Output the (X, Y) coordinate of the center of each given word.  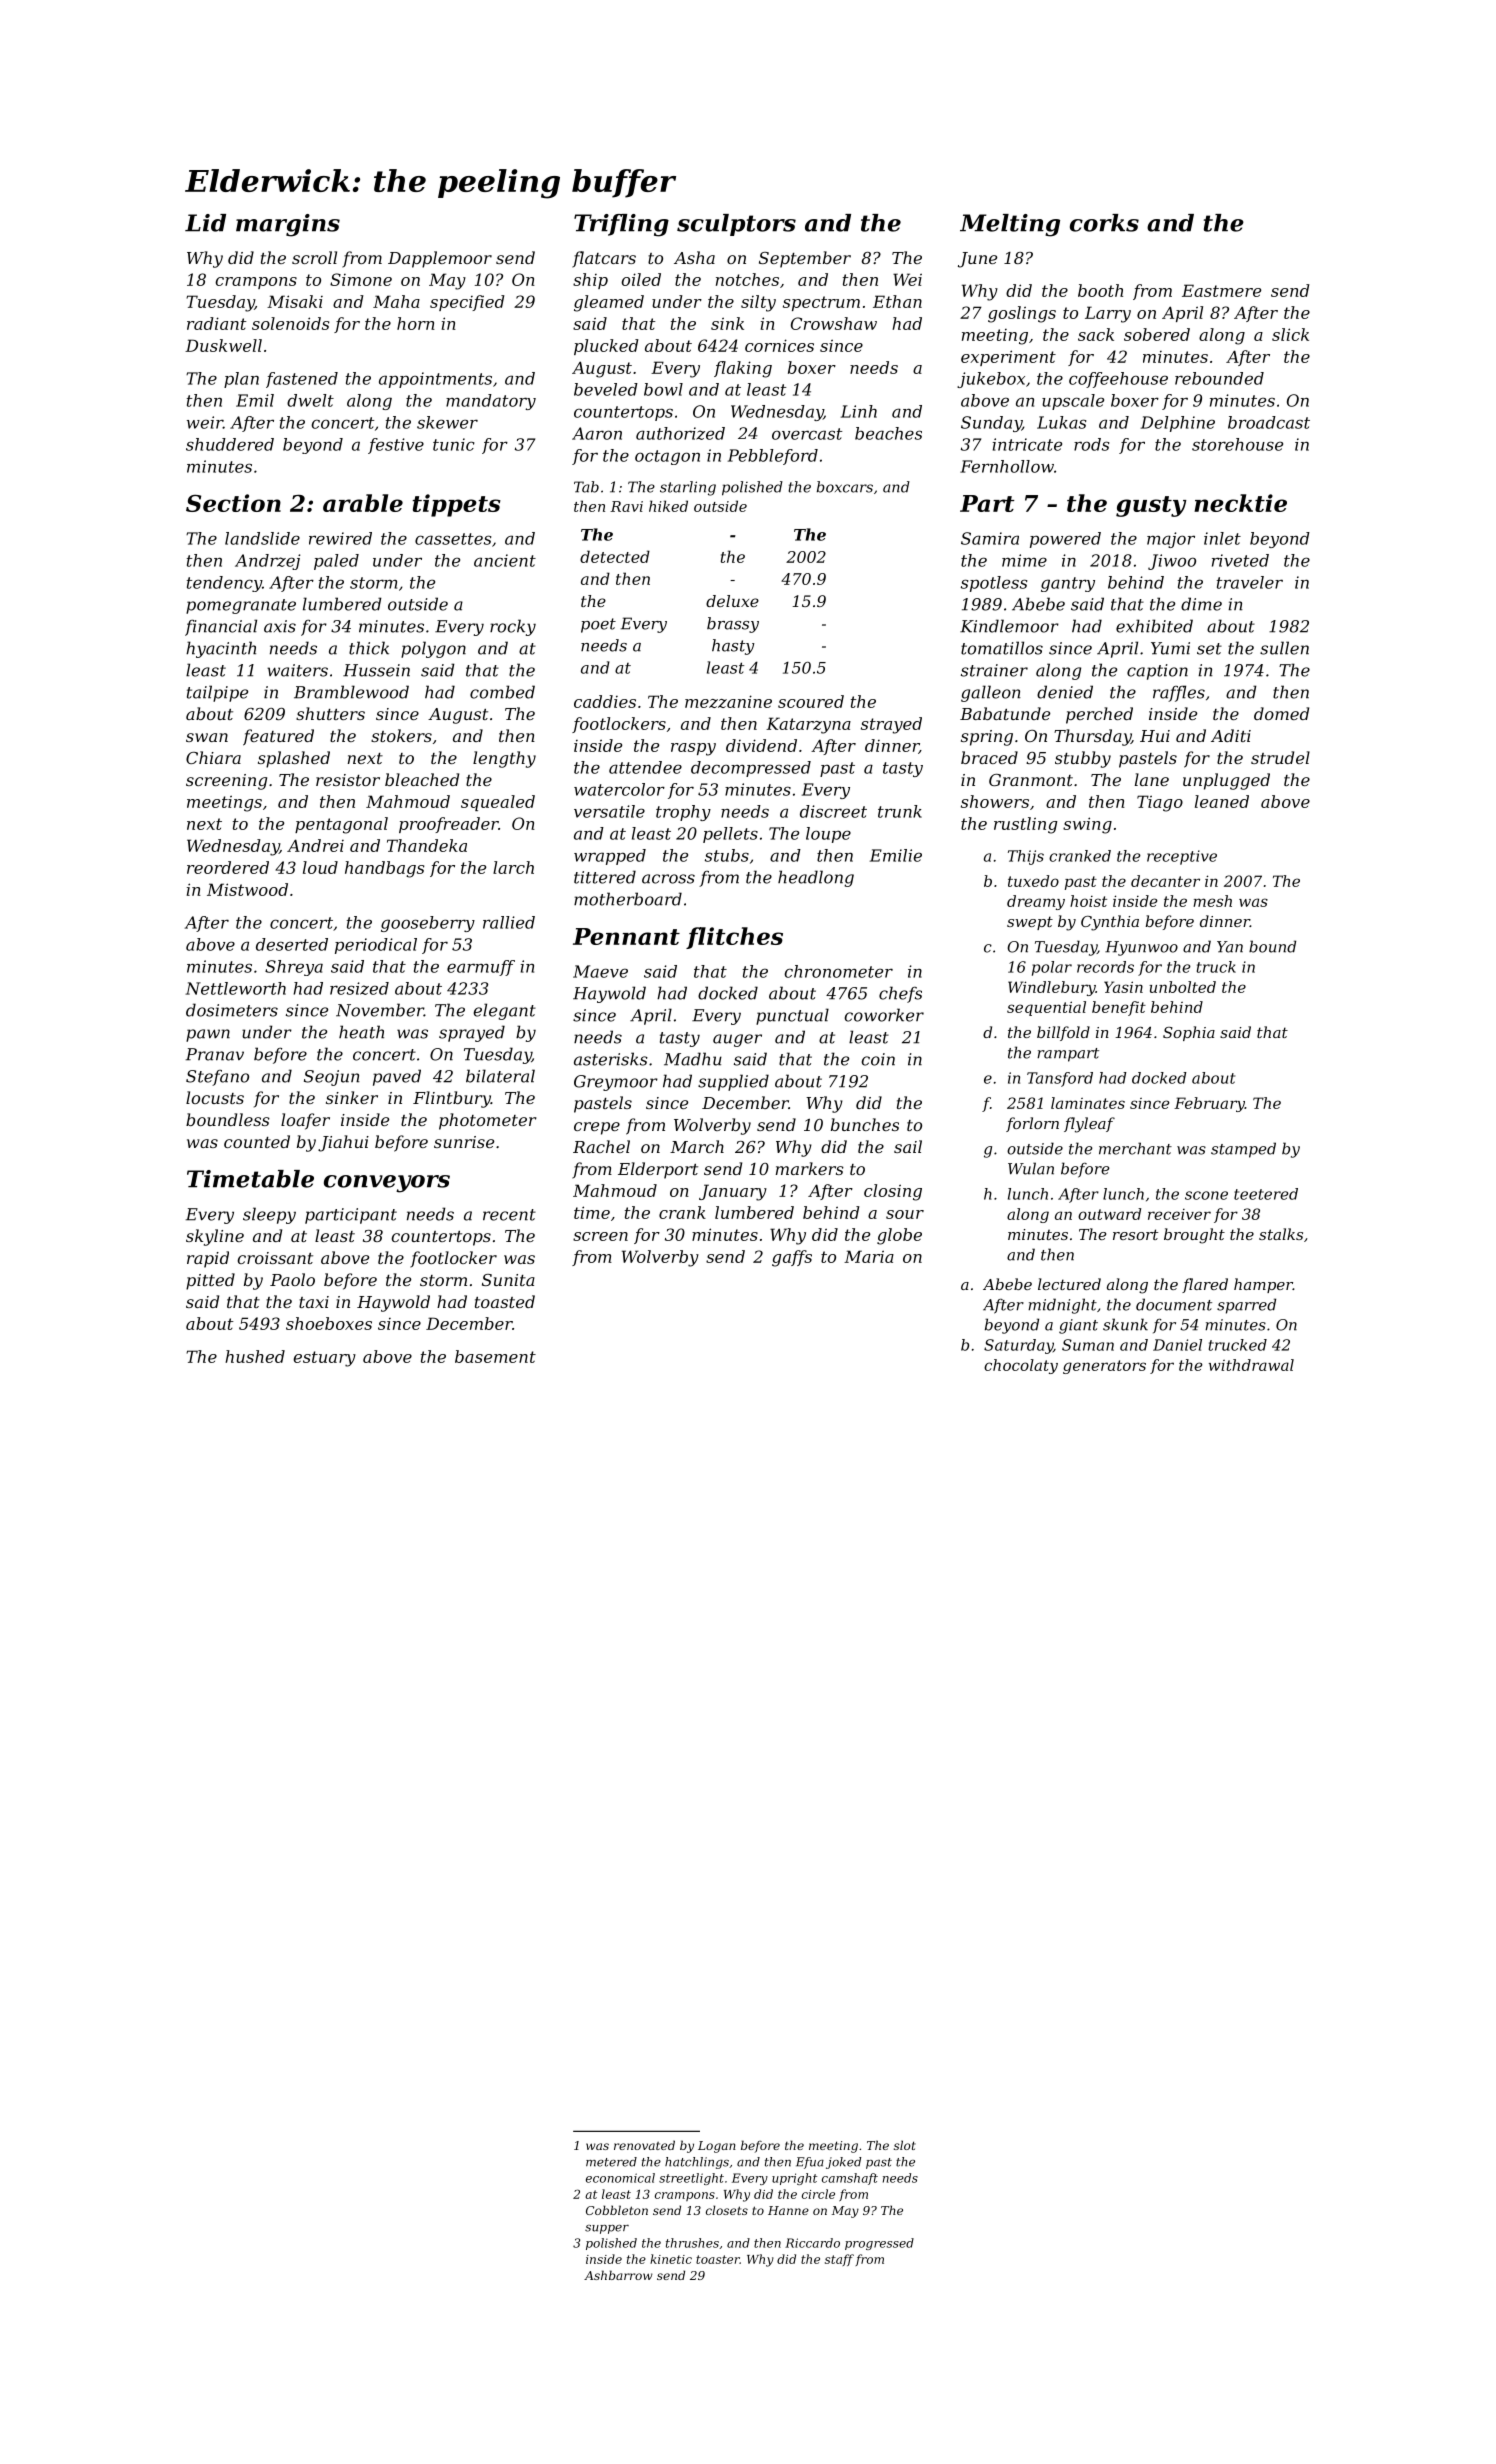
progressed (879, 2244)
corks (1104, 223)
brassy (733, 625)
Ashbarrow (618, 2275)
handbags (384, 869)
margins (288, 225)
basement (495, 1356)
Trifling (621, 225)
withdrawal (1251, 1365)
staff (839, 2260)
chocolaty (1021, 1366)
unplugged (1226, 781)
